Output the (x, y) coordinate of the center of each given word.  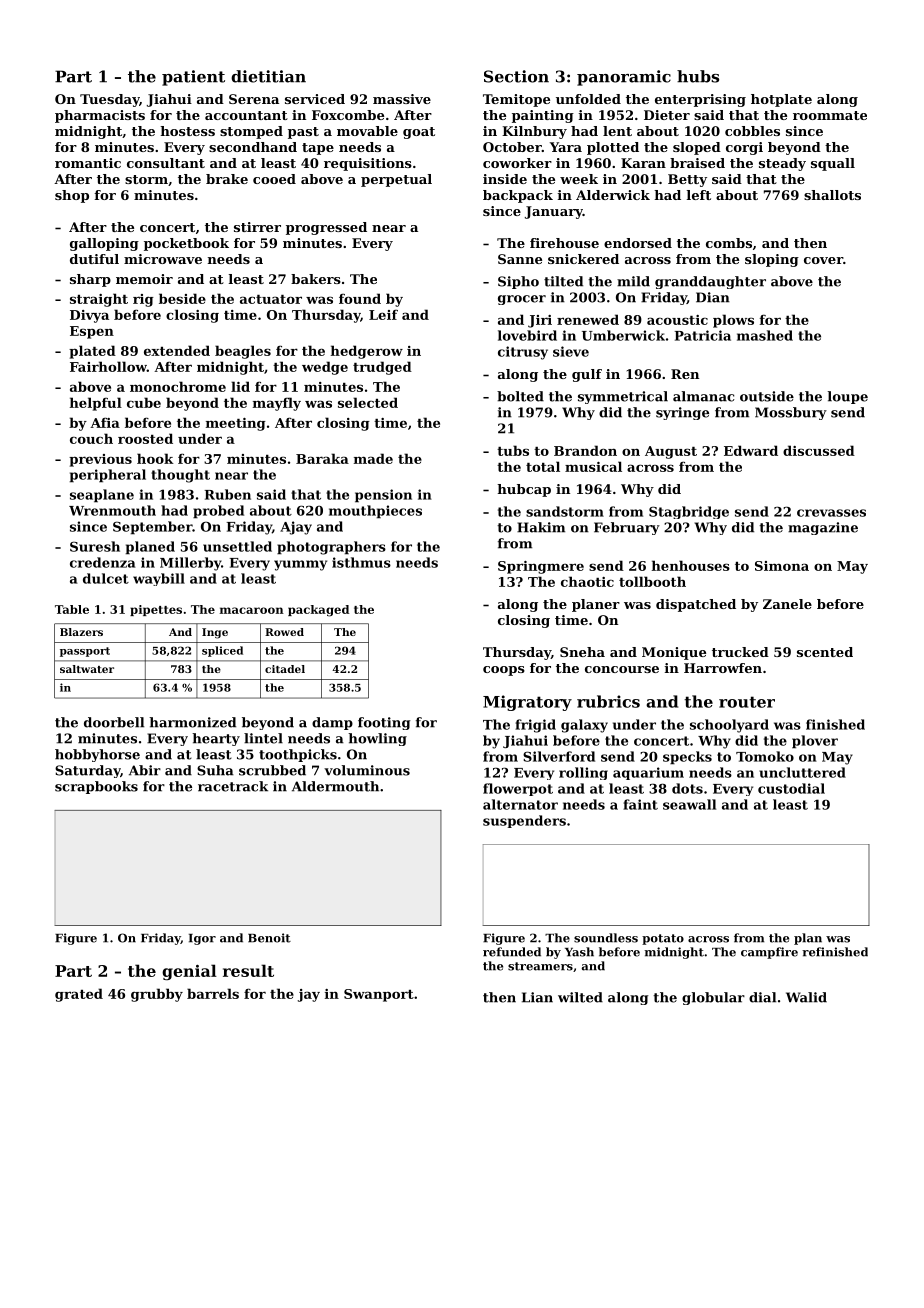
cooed (274, 179)
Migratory (527, 703)
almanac (703, 396)
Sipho (518, 282)
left (699, 195)
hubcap (524, 490)
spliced (222, 651)
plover (815, 742)
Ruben (228, 494)
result (248, 970)
